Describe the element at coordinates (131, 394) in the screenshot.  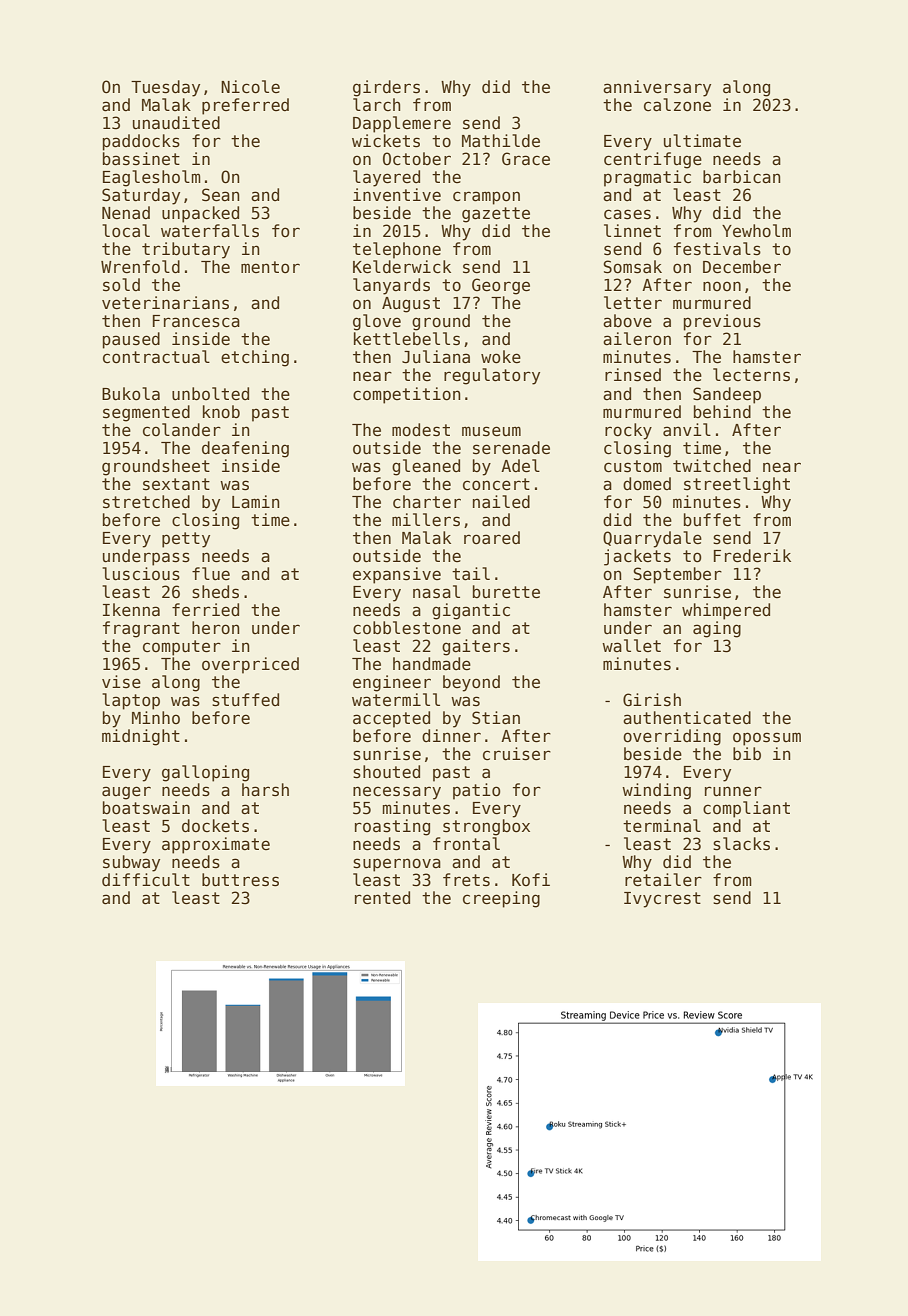
I see `Bukola` at that location.
